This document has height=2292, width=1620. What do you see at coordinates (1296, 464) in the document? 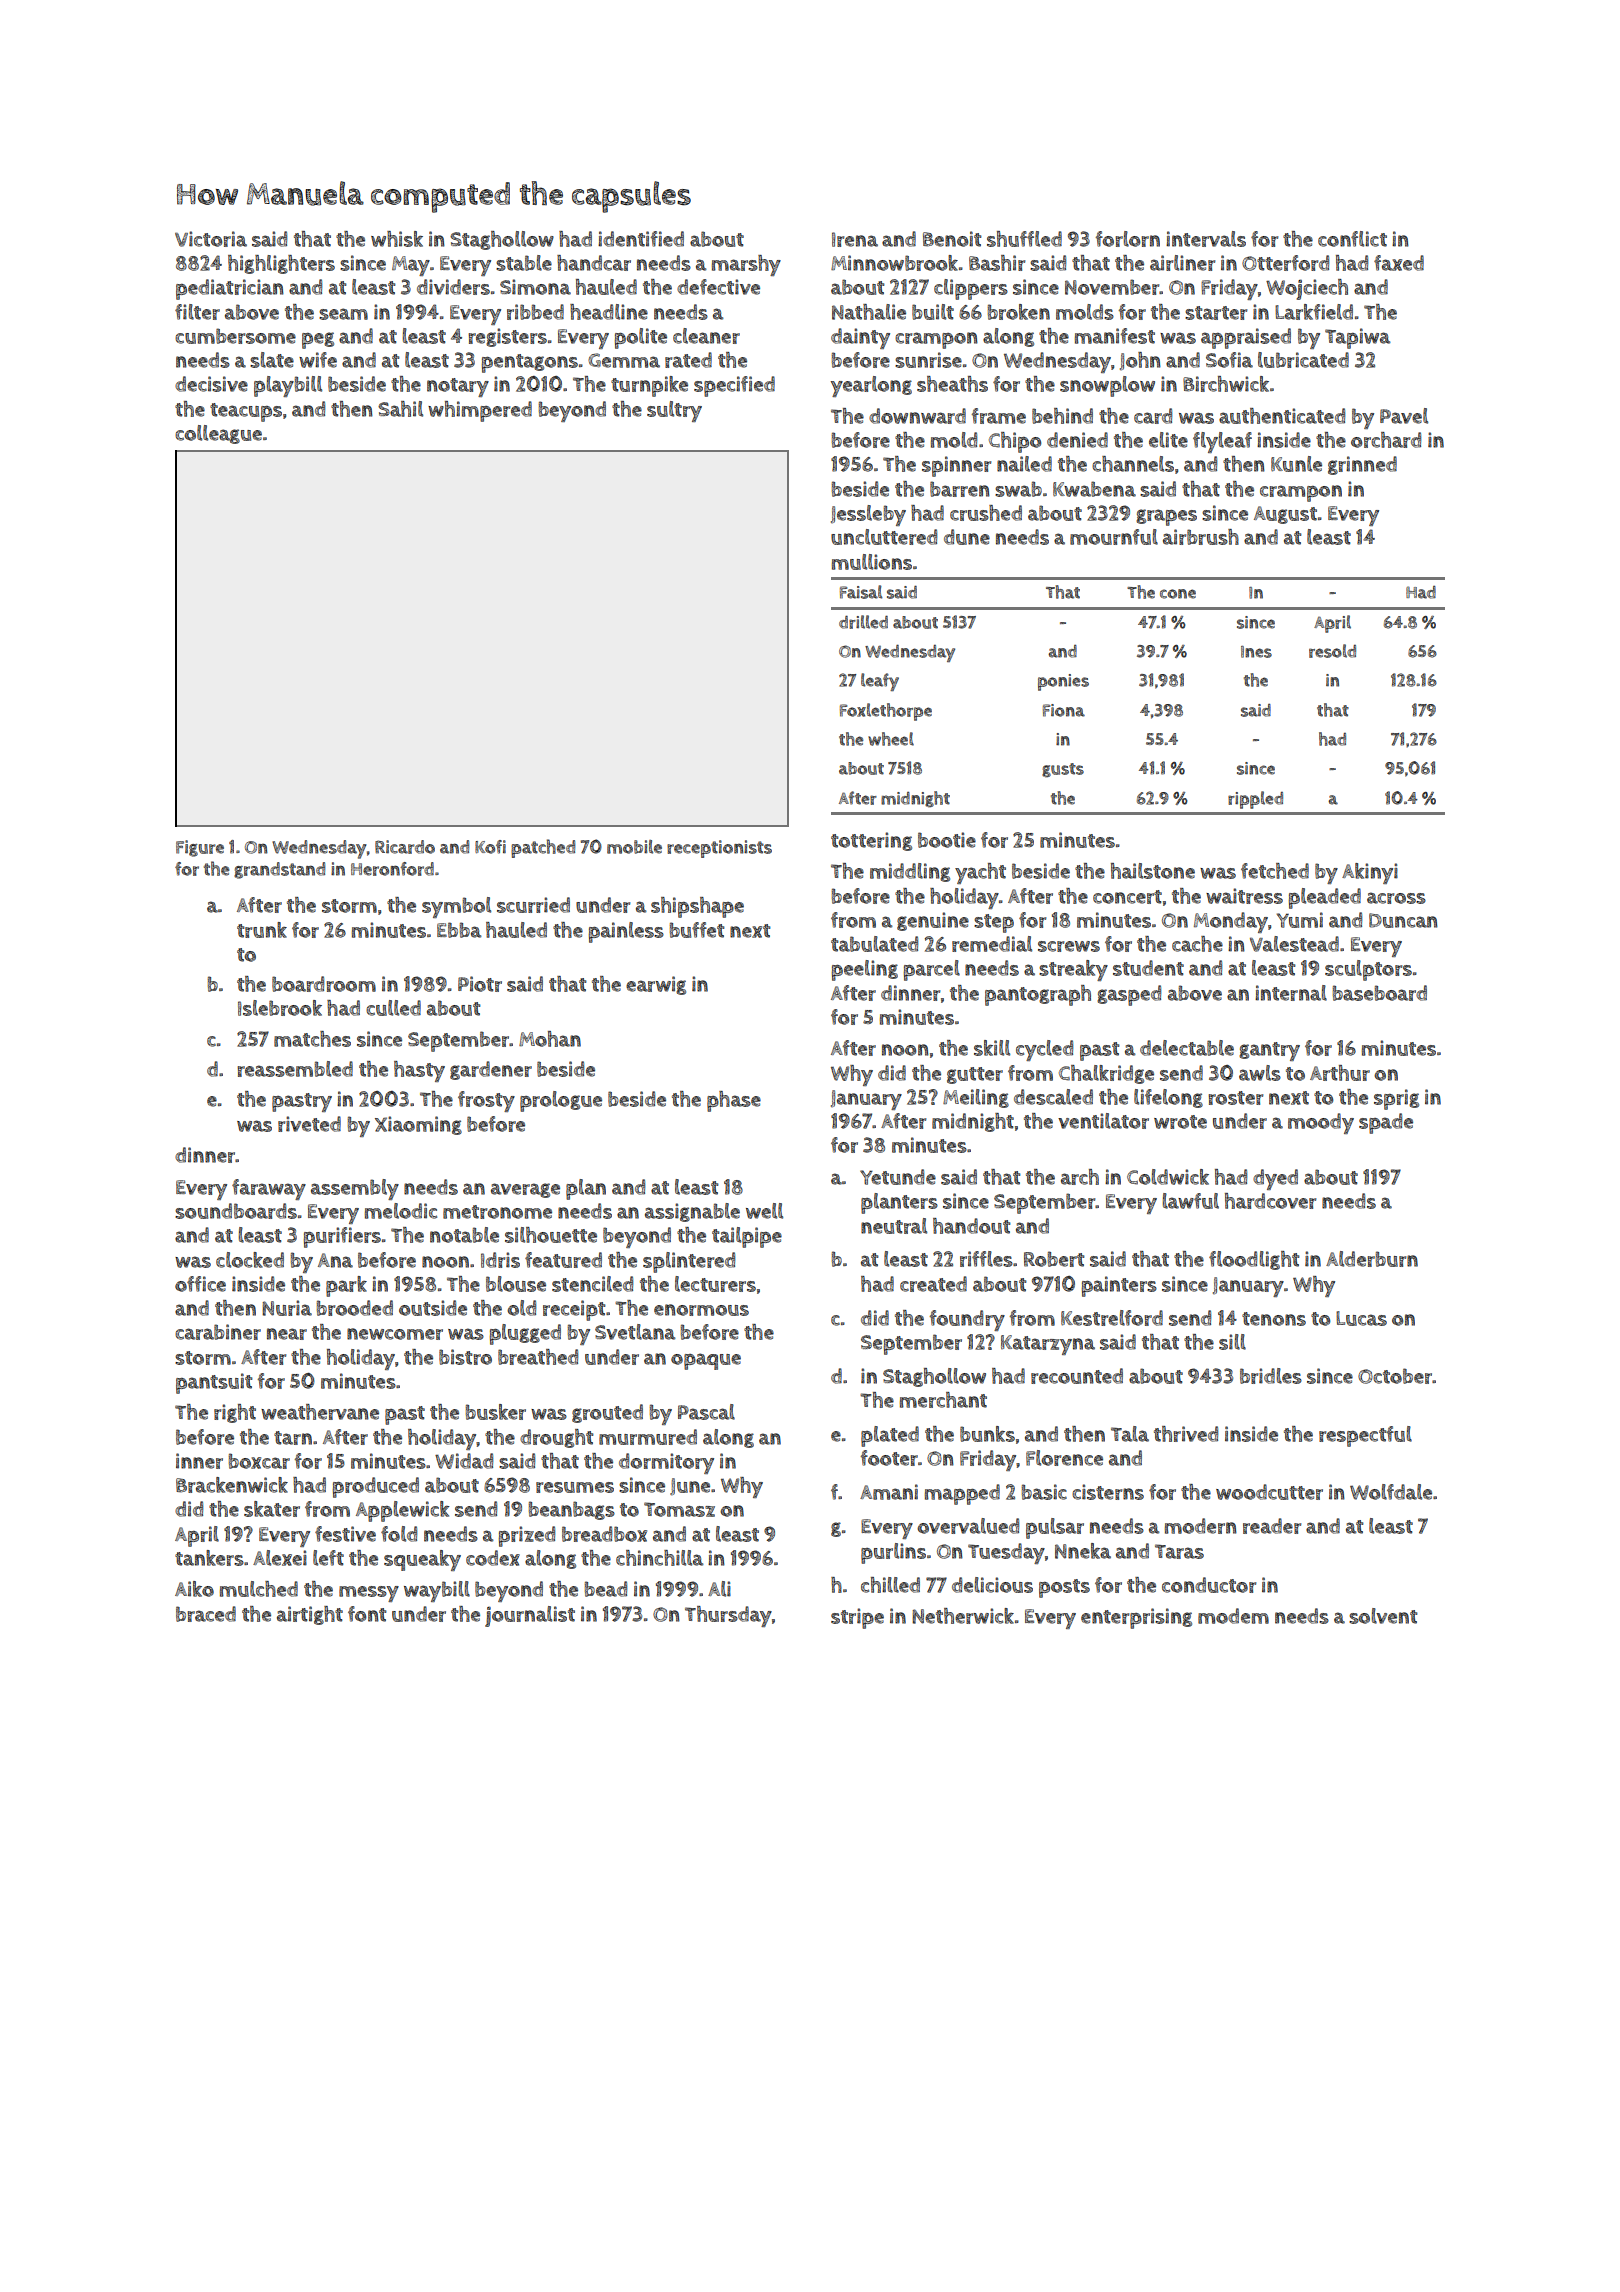
I see `Kunle` at bounding box center [1296, 464].
